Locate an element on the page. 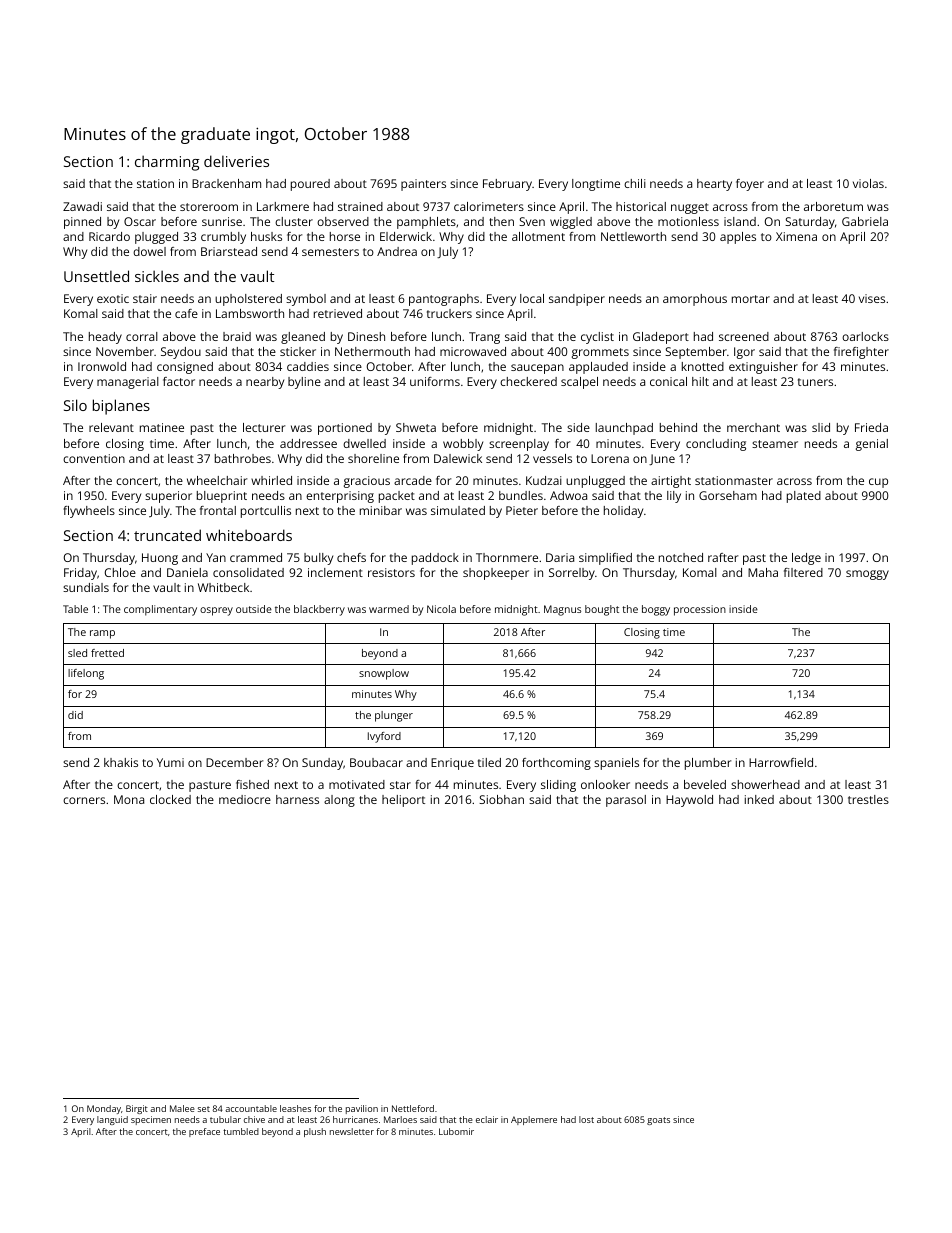 This image has width=952, height=1233. deliveries is located at coordinates (236, 161).
